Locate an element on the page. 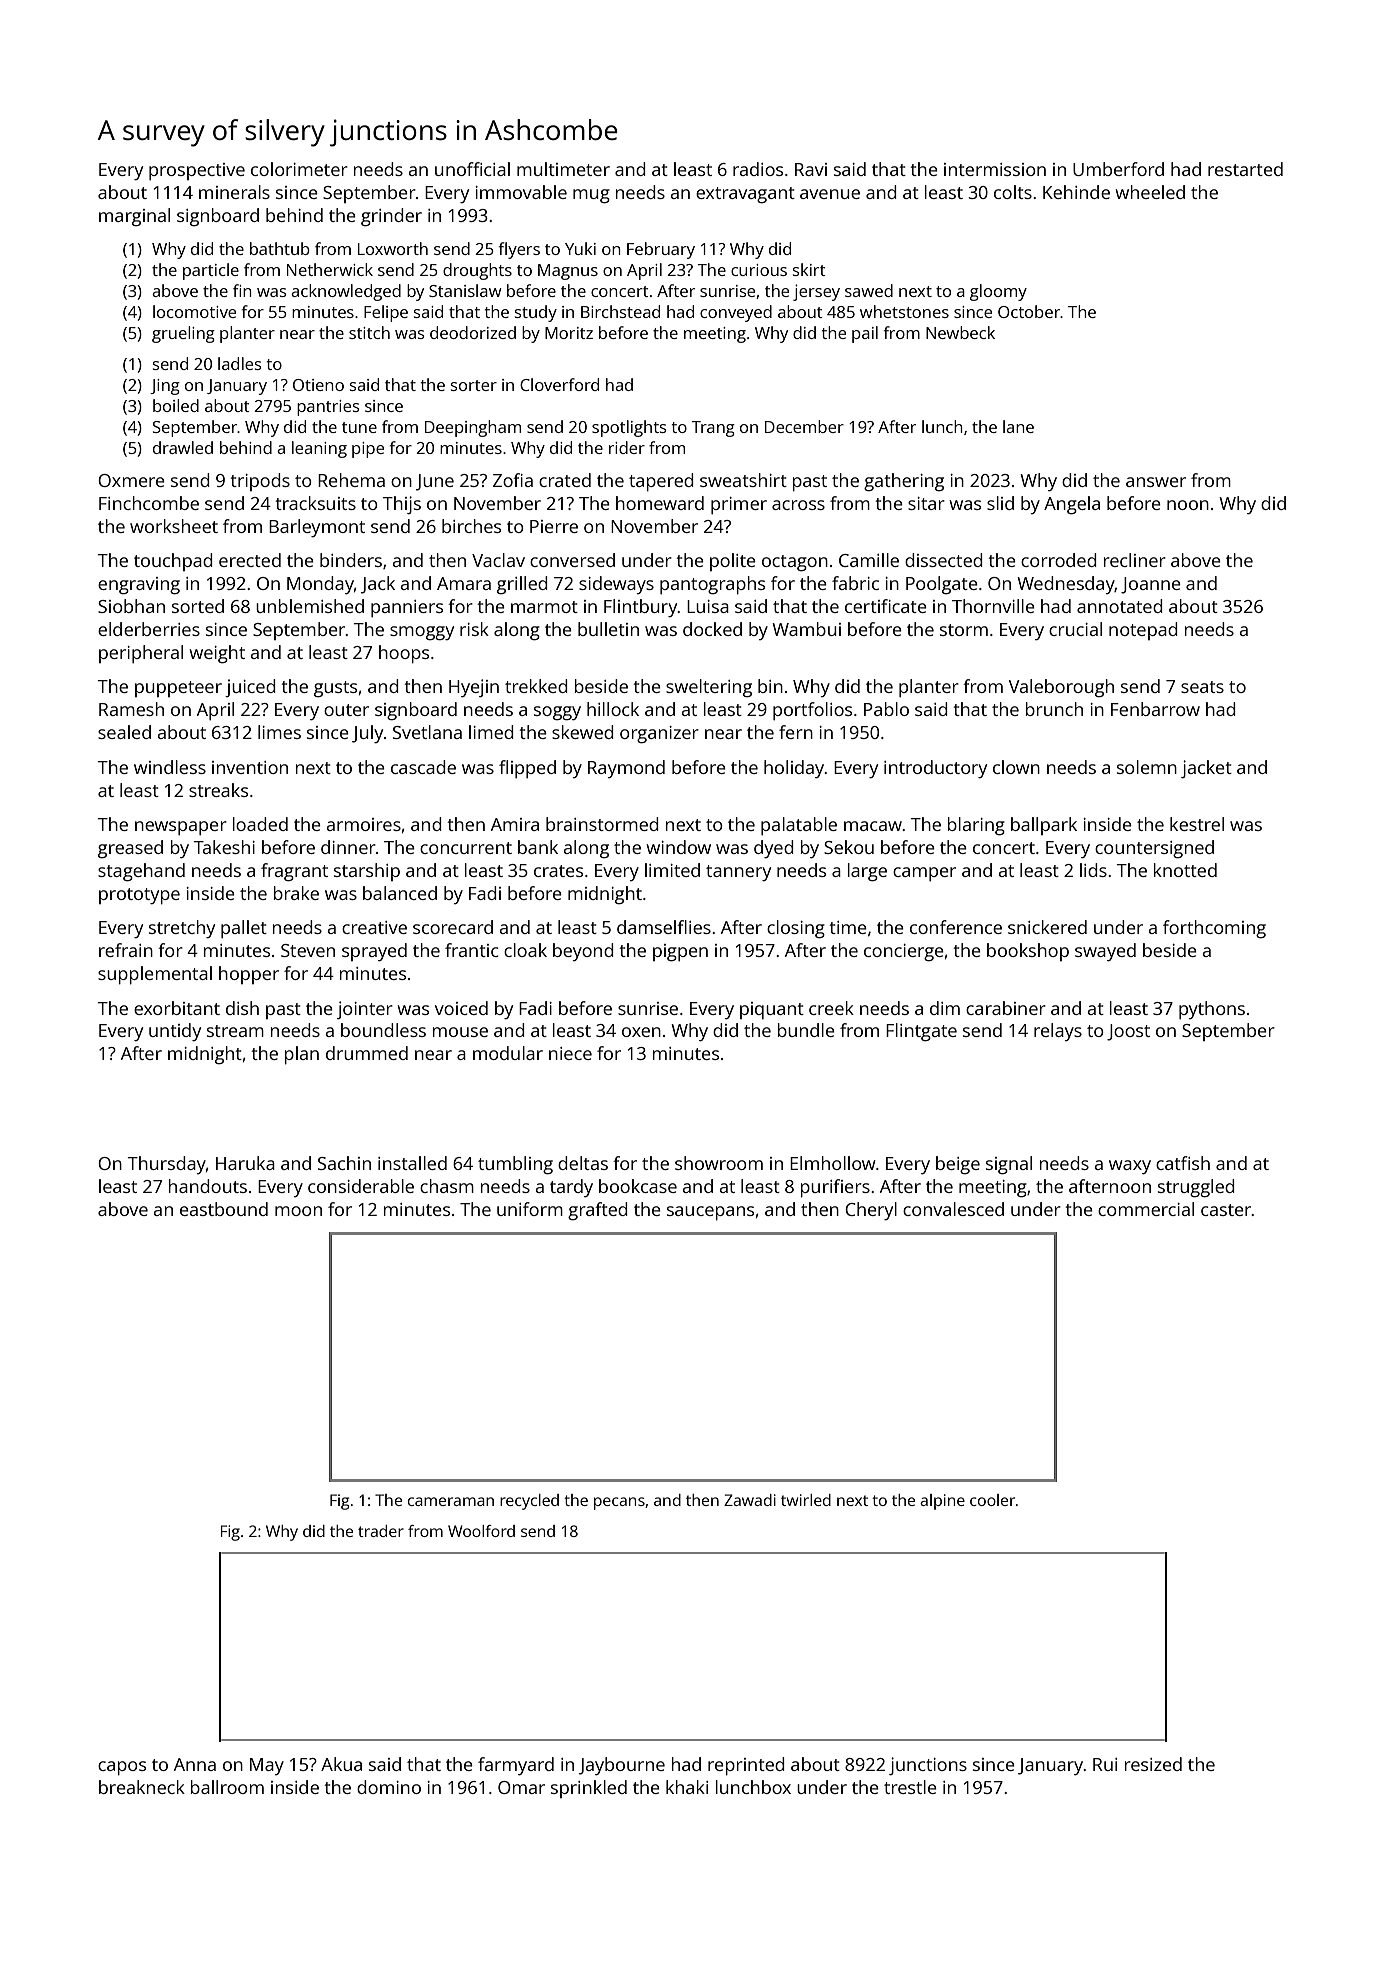  resized is located at coordinates (1153, 1764).
